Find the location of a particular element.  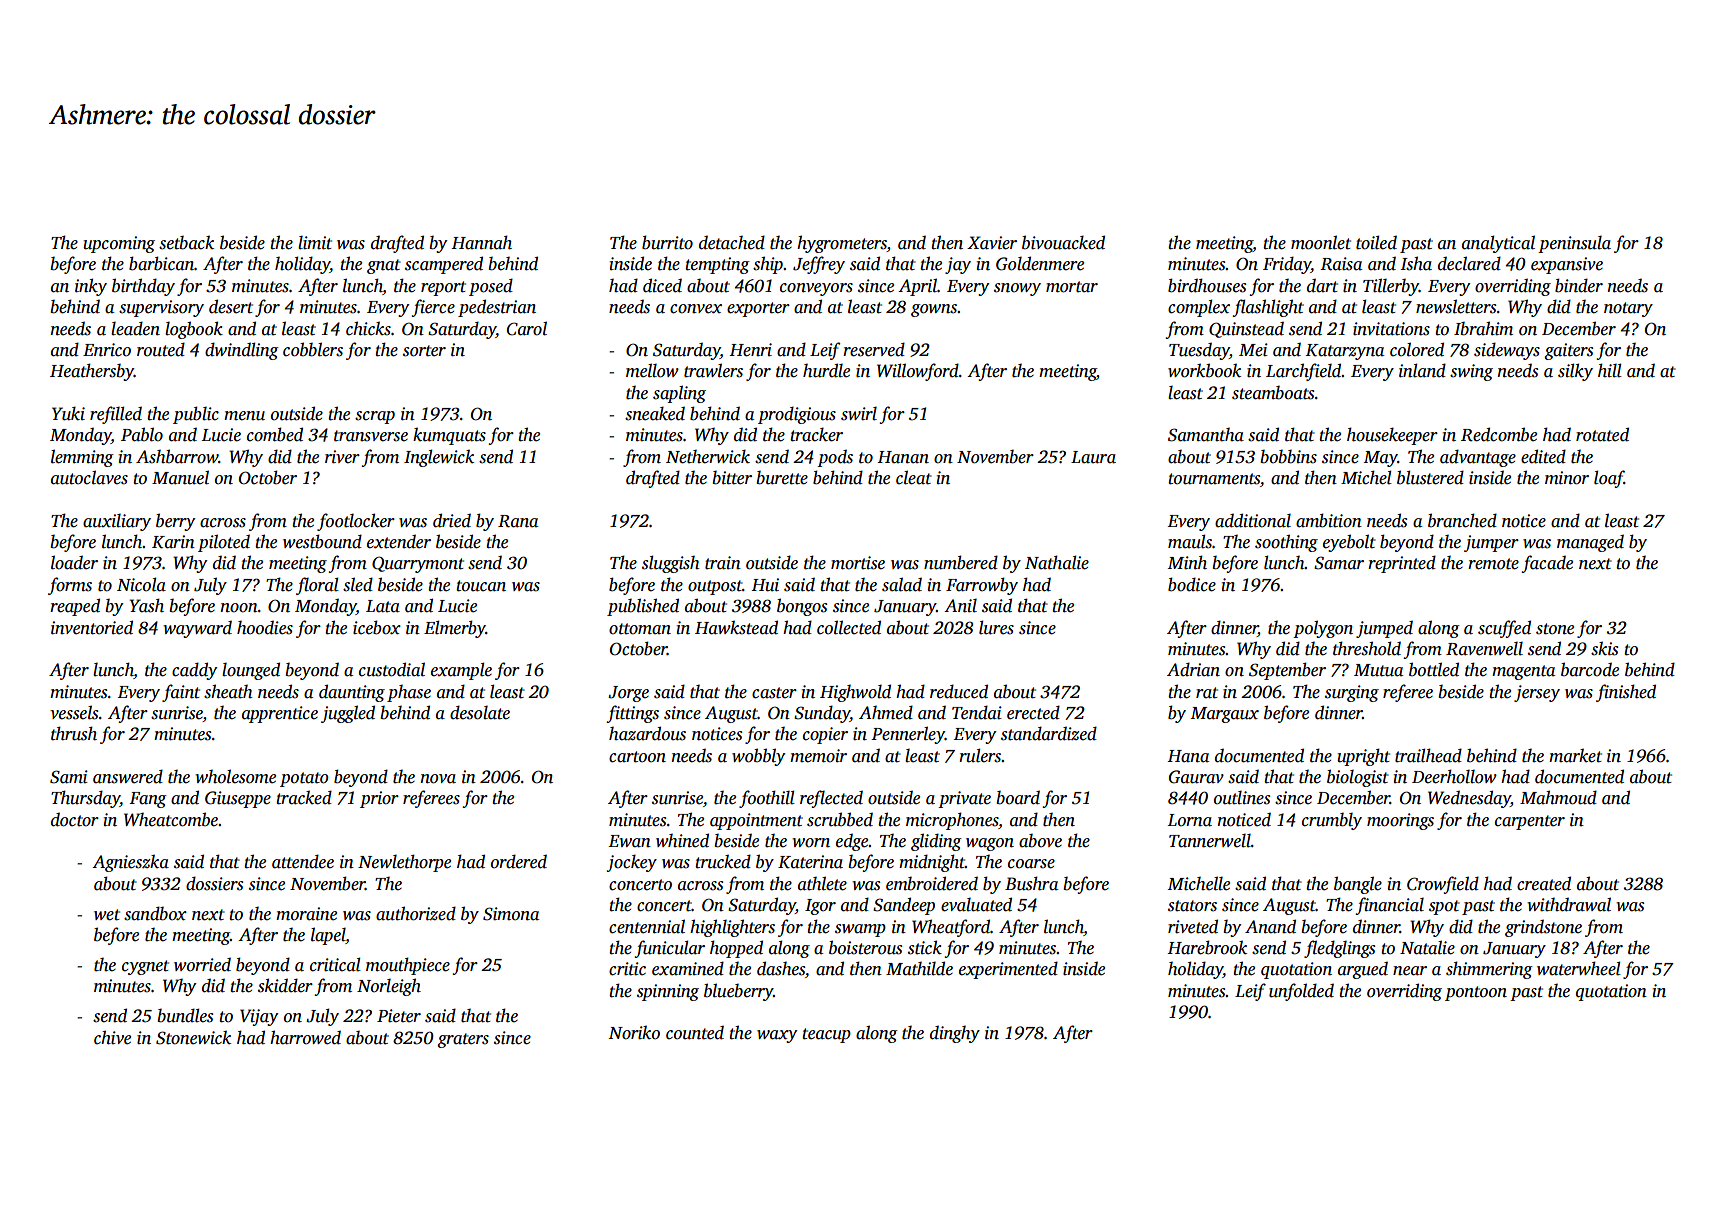

Willowford is located at coordinates (918, 372).
